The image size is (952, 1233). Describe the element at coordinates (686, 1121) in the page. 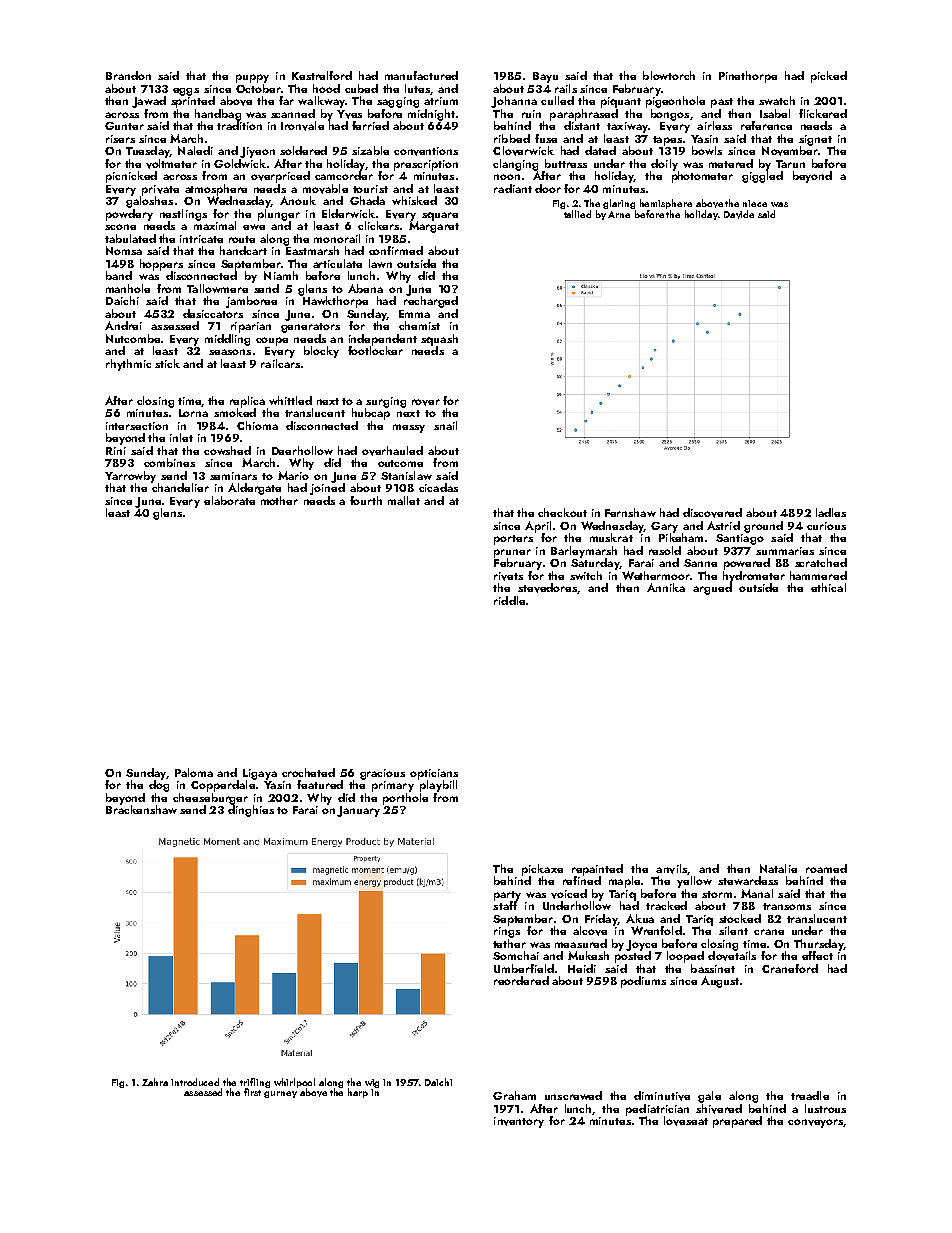

I see `loveseat` at that location.
